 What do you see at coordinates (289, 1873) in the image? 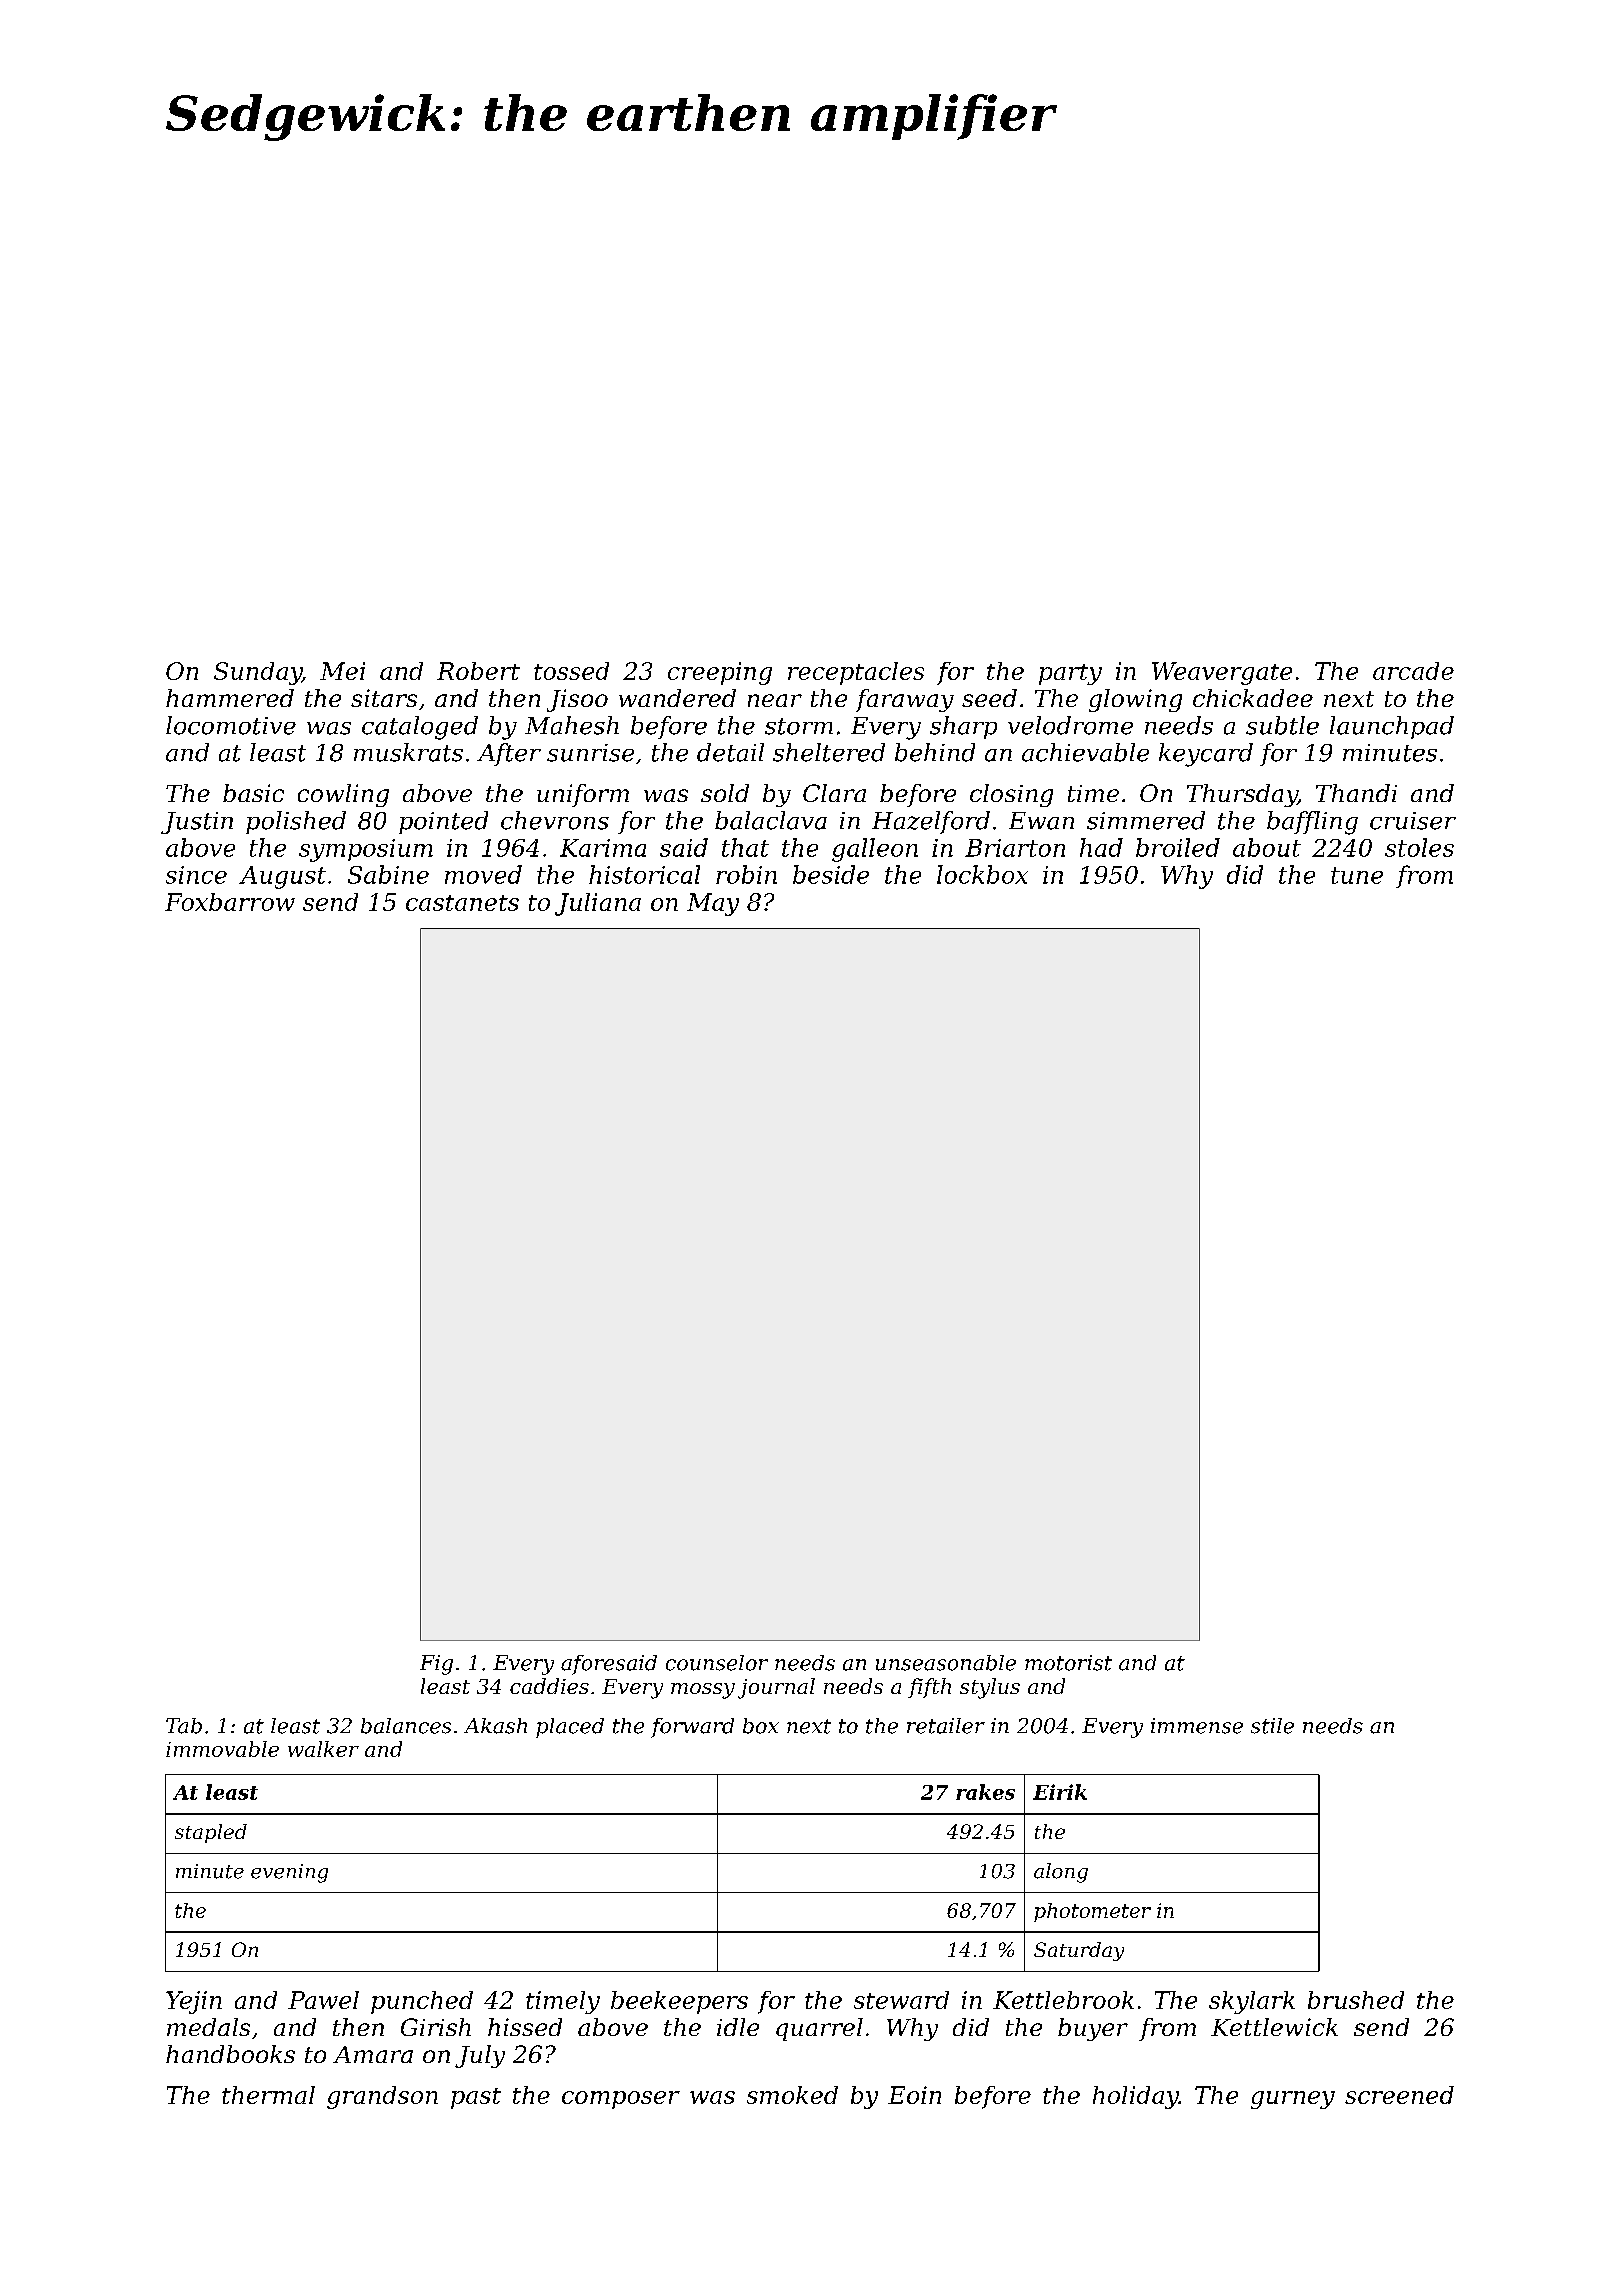
I see `evening` at bounding box center [289, 1873].
